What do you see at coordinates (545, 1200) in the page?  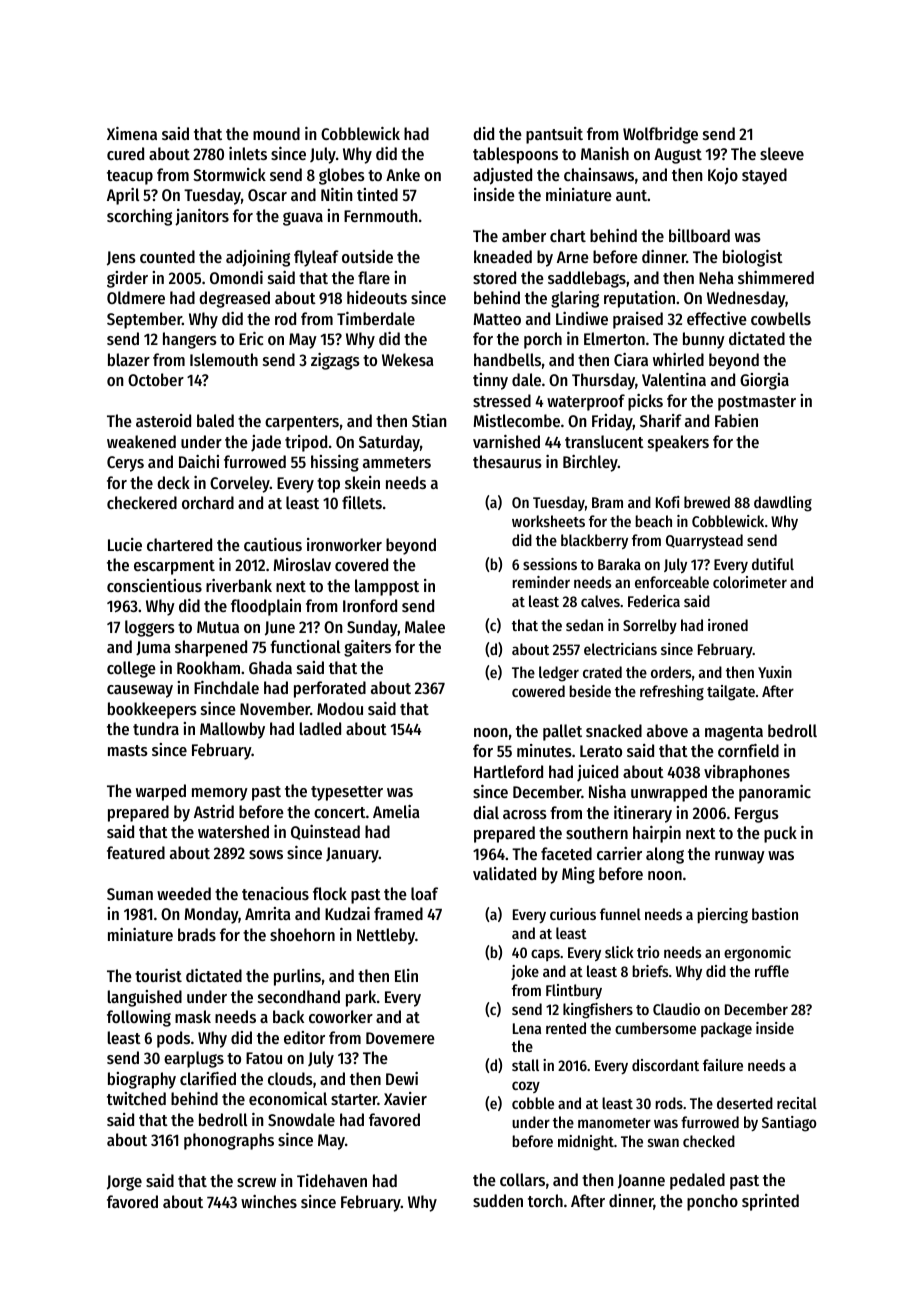 I see `torch` at bounding box center [545, 1200].
